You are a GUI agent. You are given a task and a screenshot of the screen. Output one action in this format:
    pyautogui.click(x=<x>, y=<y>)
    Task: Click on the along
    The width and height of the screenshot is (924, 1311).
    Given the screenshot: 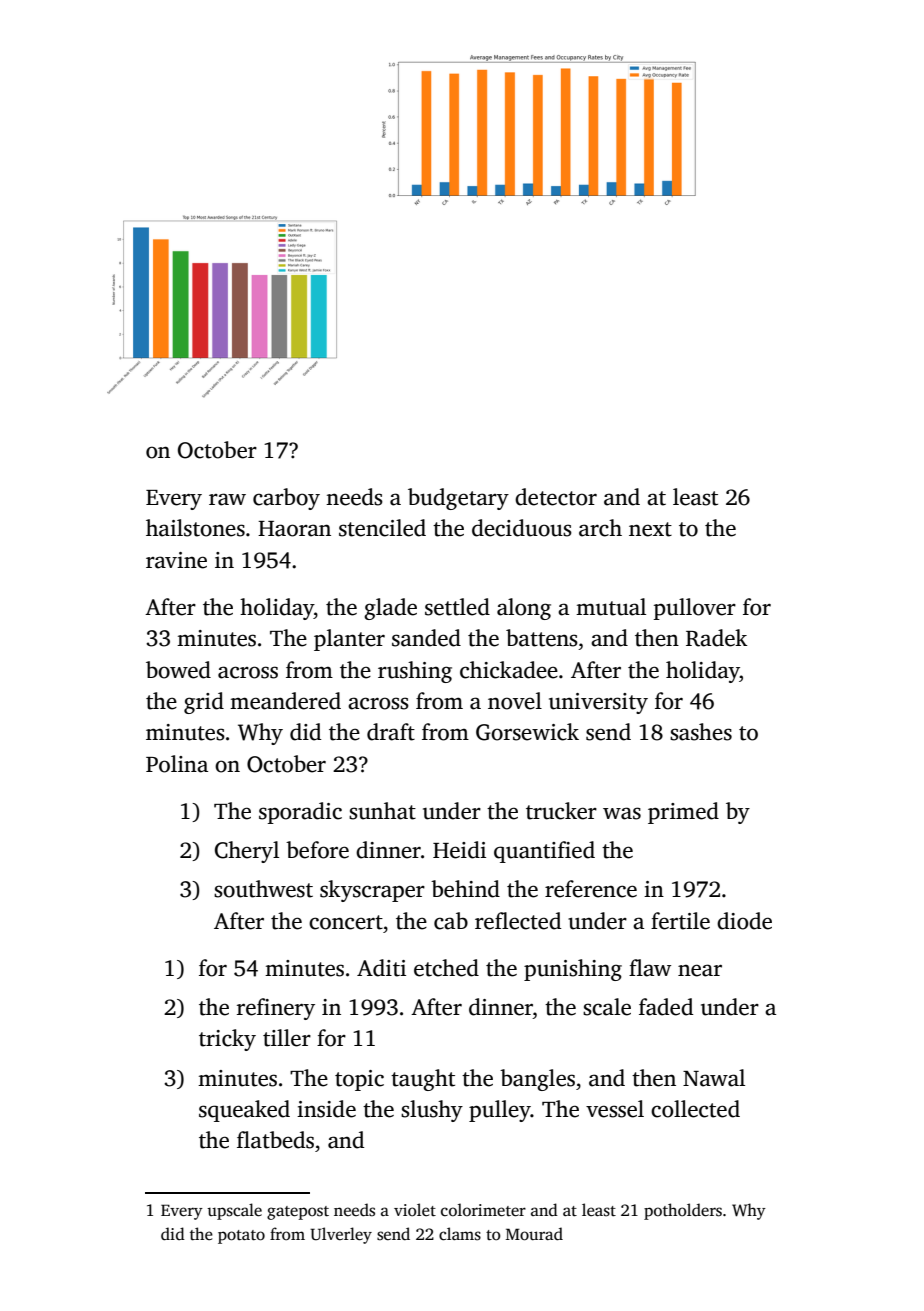 What is the action you would take?
    pyautogui.click(x=524, y=609)
